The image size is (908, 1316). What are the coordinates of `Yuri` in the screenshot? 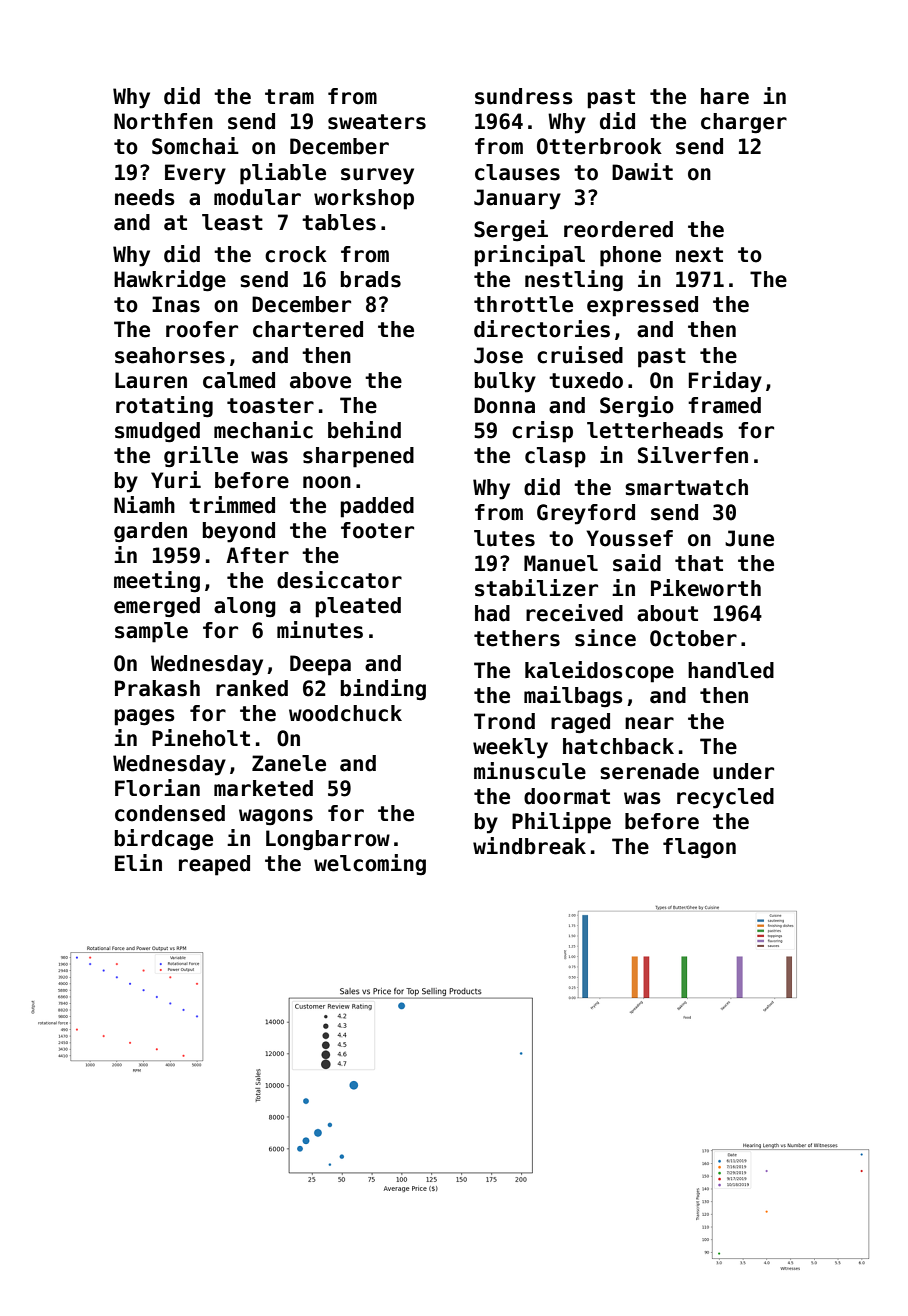 It's located at (176, 480).
